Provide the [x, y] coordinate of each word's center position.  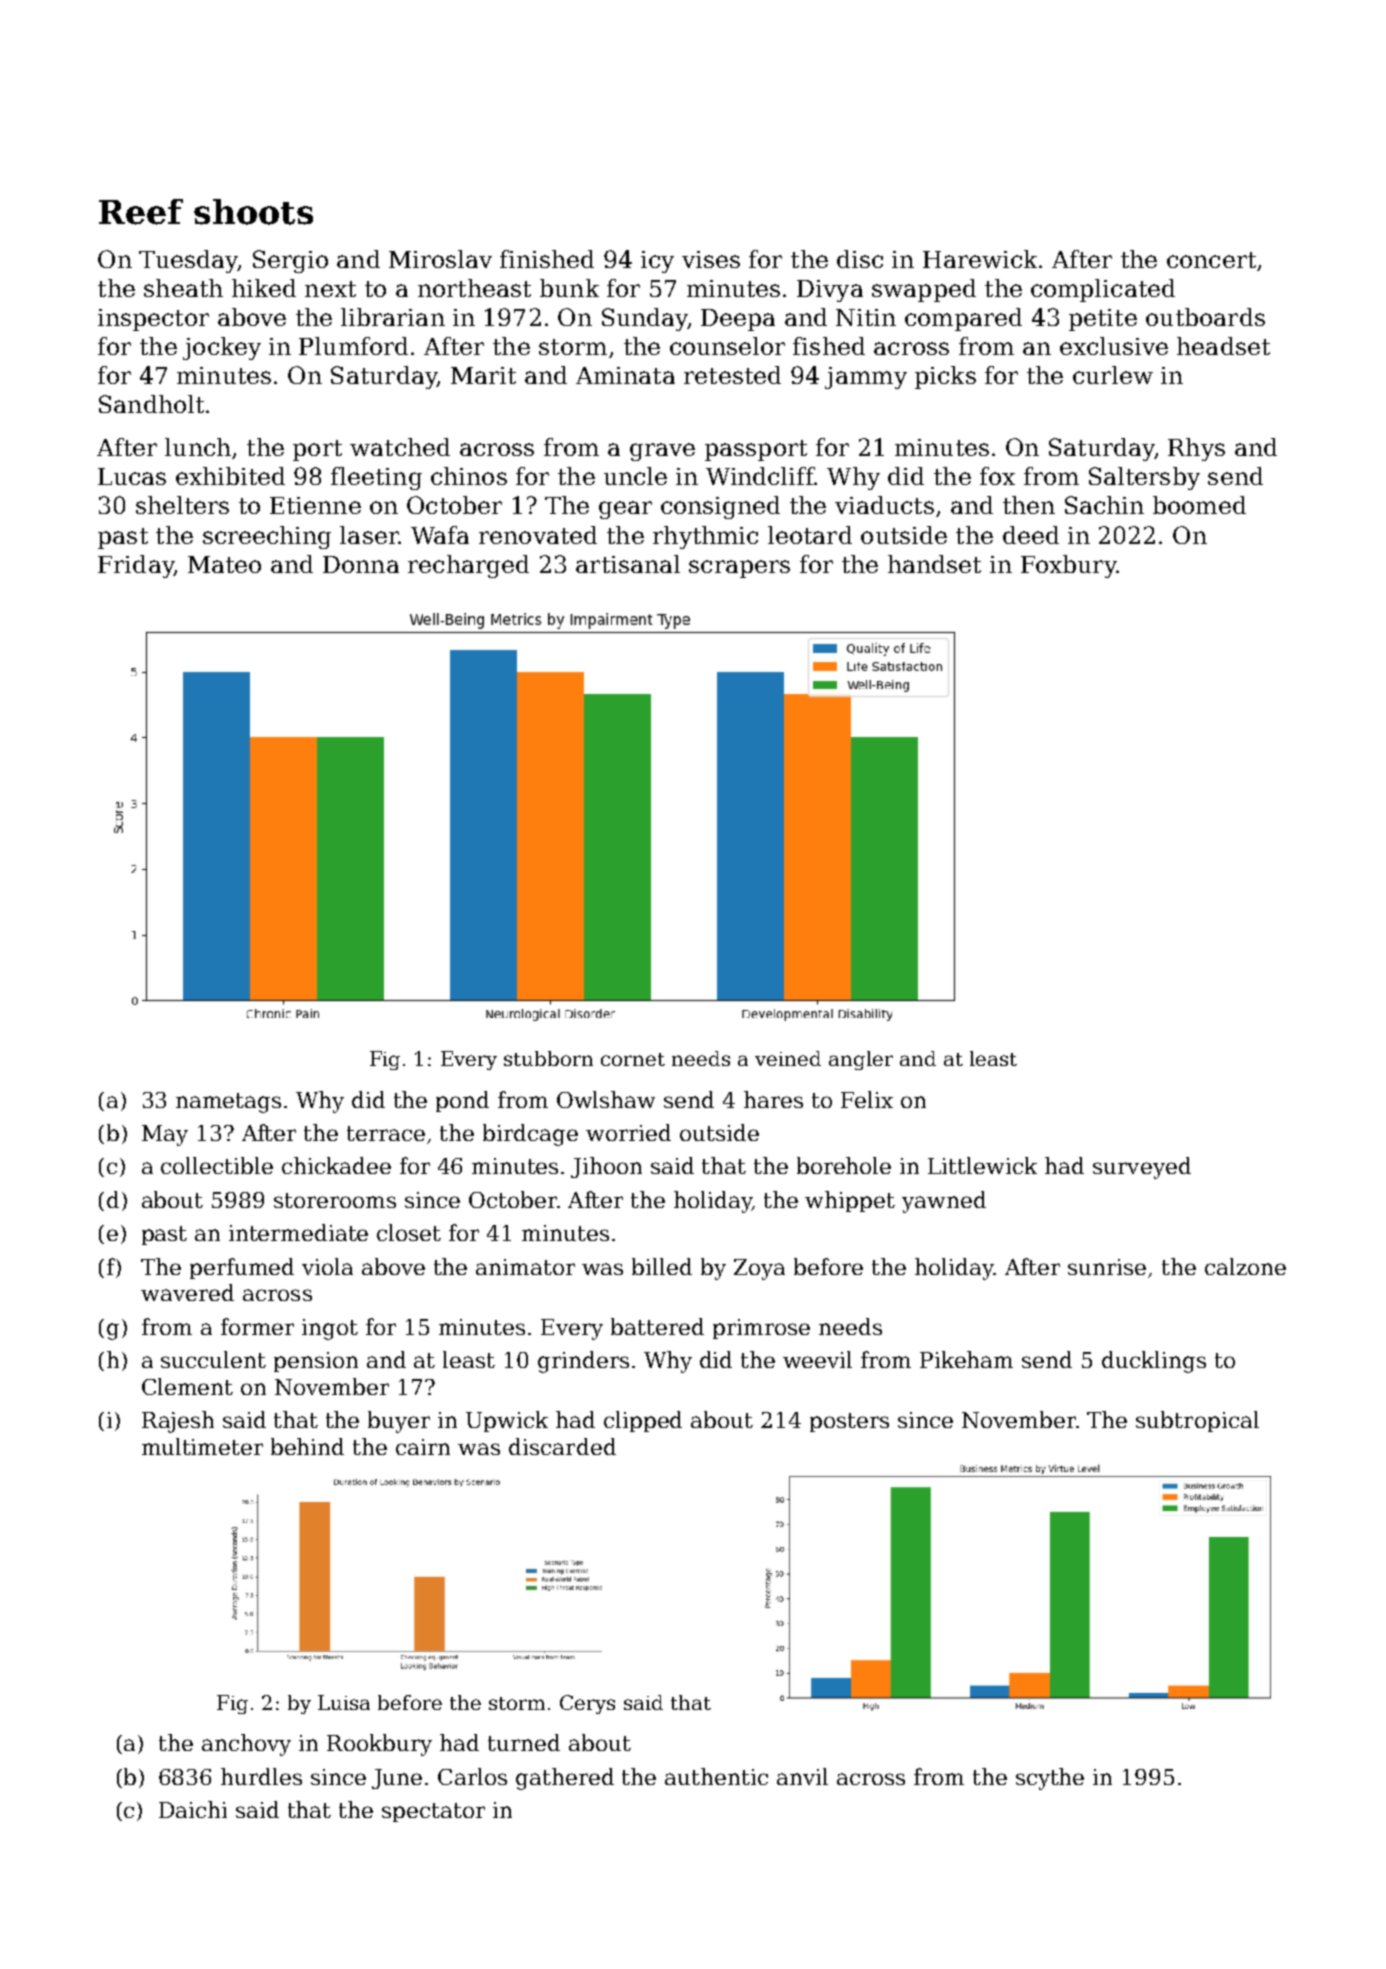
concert [1211, 260]
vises [711, 259]
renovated [538, 535]
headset [1223, 346]
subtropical [1197, 1421]
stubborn [548, 1058]
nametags [228, 1103]
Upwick [507, 1421]
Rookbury [379, 1745]
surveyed [1142, 1168]
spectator [433, 1812]
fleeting [376, 478]
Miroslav [440, 259]
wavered [187, 1292]
